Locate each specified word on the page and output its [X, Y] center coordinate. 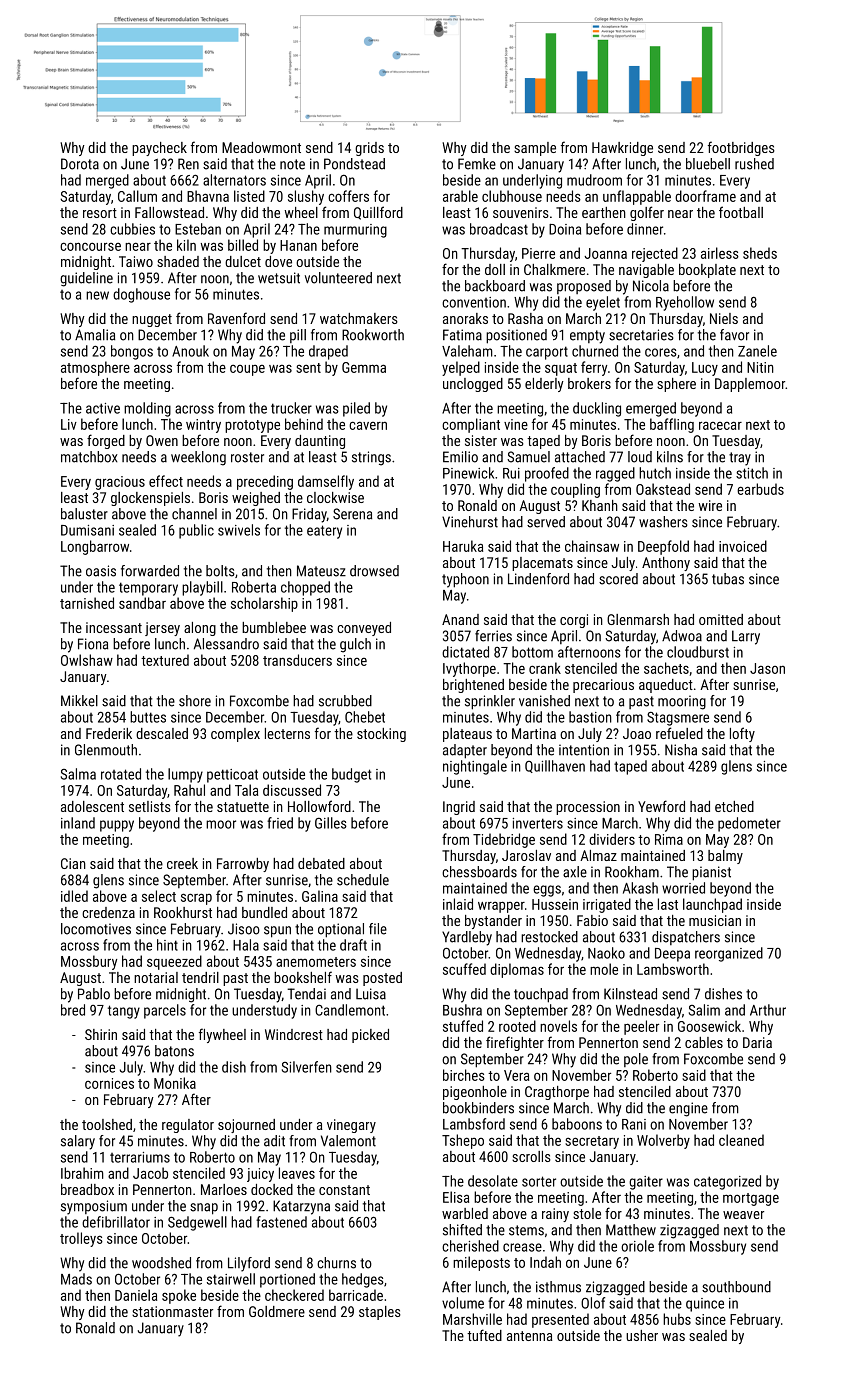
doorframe [705, 196]
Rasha [525, 318]
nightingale [475, 767]
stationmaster [172, 1311]
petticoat [232, 776]
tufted [484, 1335]
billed [243, 245]
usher [642, 1335]
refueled [679, 733]
